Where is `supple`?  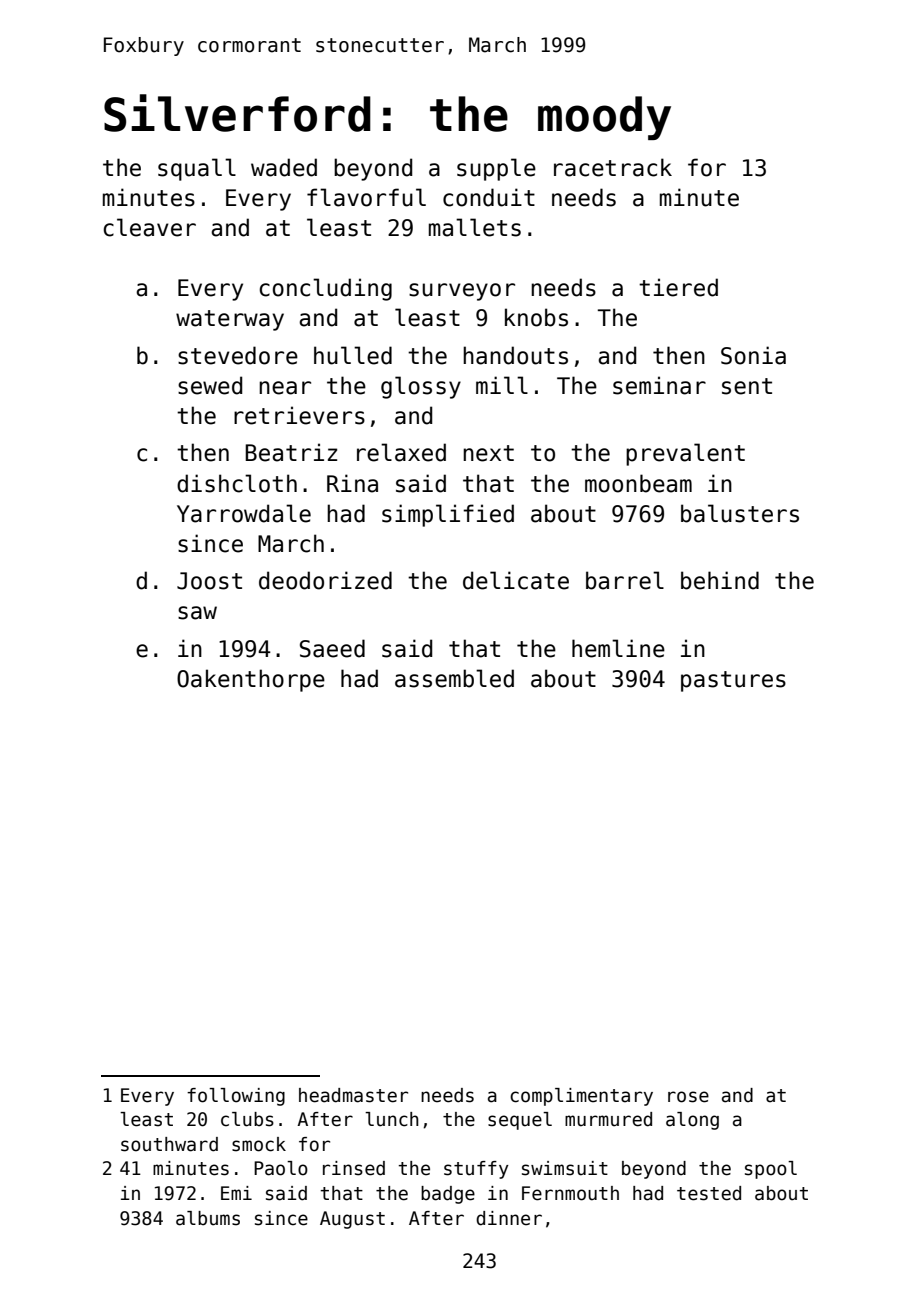 supple is located at coordinates (496, 169).
